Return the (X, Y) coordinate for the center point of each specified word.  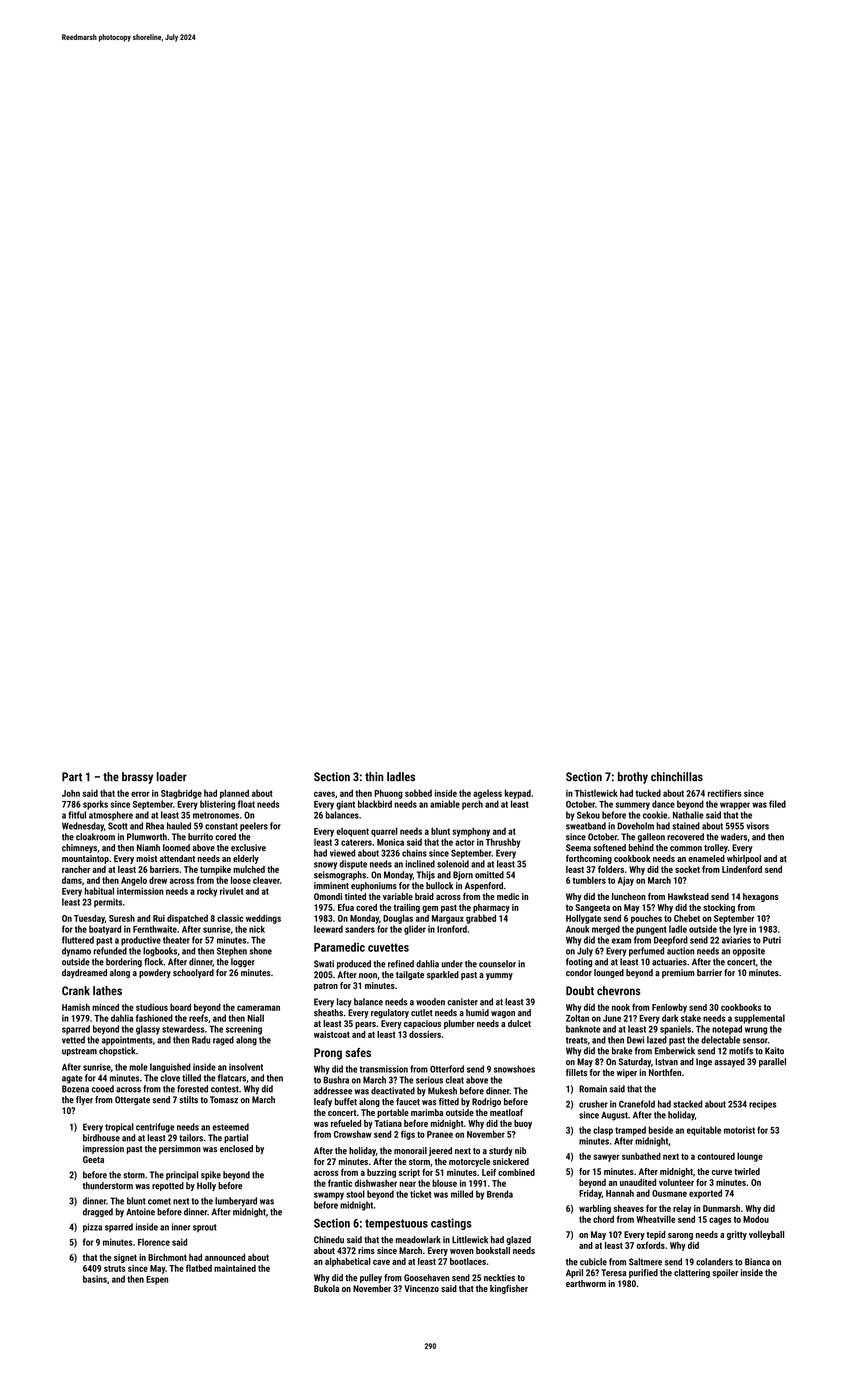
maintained (235, 1268)
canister (462, 1002)
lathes (107, 991)
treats (576, 1040)
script (409, 1173)
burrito (200, 837)
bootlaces (468, 1261)
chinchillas (677, 777)
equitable (704, 1131)
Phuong (388, 794)
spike (211, 1175)
